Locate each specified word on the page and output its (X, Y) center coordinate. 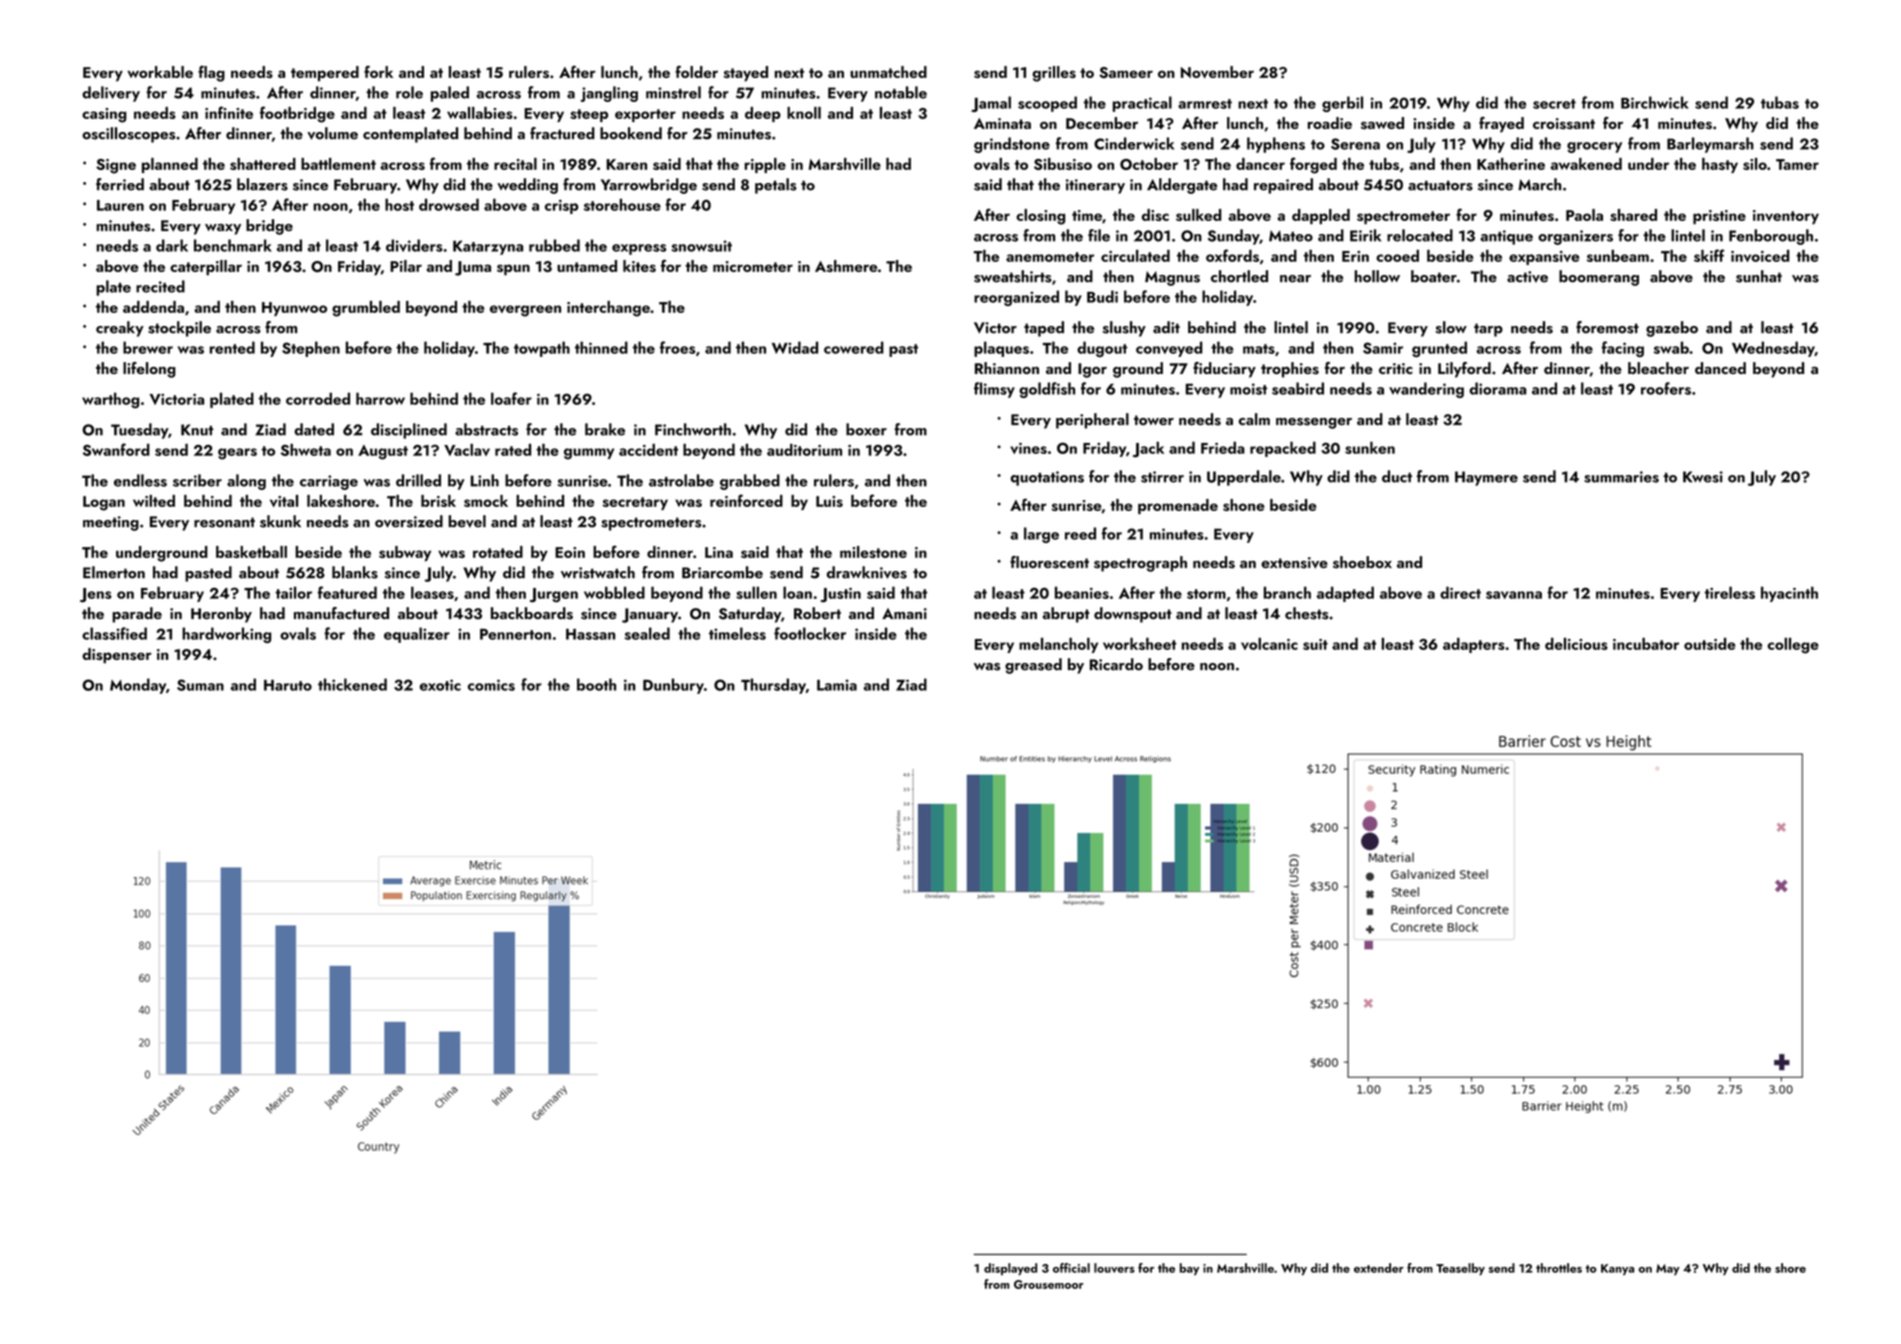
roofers (1666, 388)
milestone (873, 552)
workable (160, 72)
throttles (1559, 1268)
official (1071, 1268)
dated (314, 429)
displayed (1010, 1269)
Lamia (837, 685)
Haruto (288, 685)
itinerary (1095, 186)
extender (1379, 1268)
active (1527, 277)
